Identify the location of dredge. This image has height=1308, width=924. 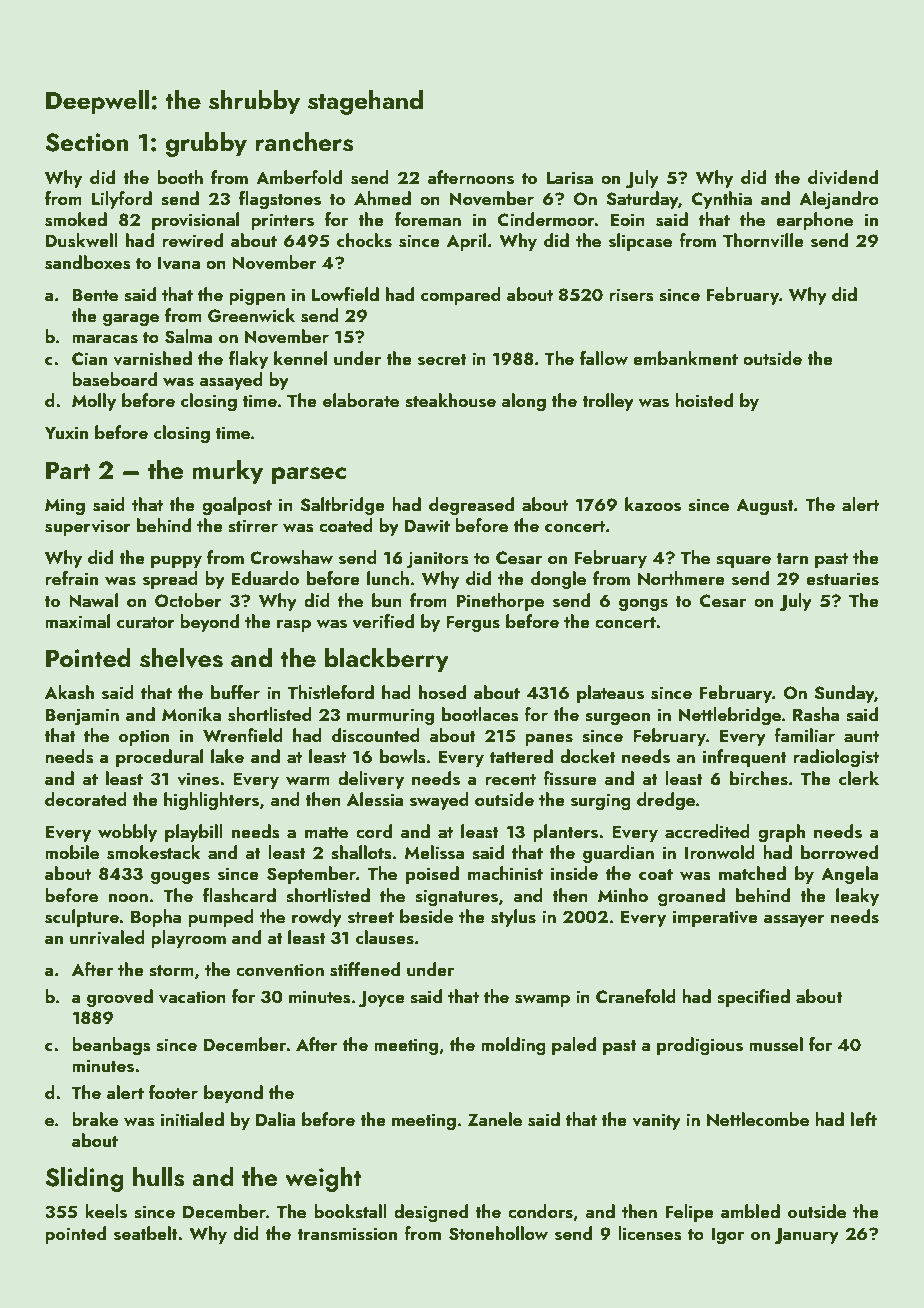
(666, 801).
